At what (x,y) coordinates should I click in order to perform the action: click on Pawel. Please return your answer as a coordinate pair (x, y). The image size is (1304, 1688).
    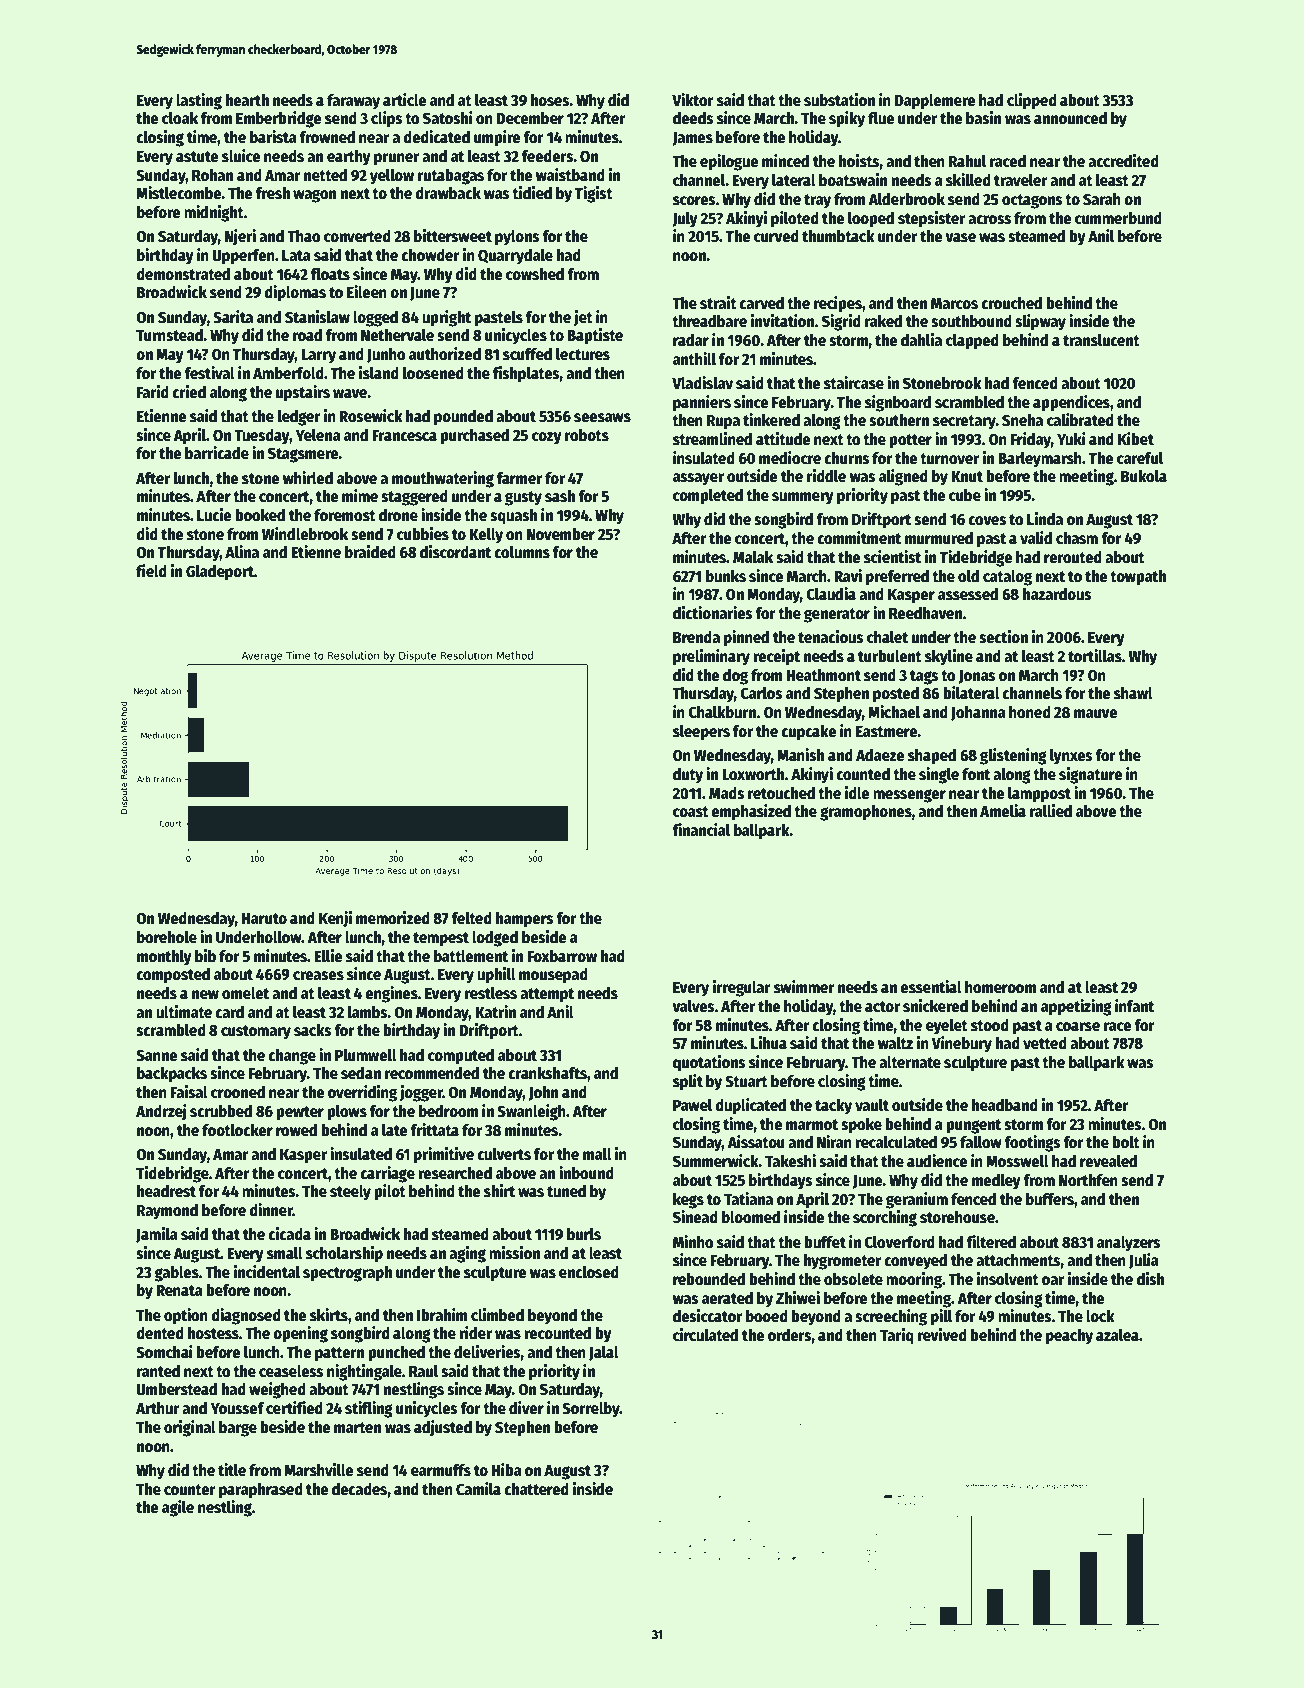
    Looking at the image, I should click on (692, 1105).
